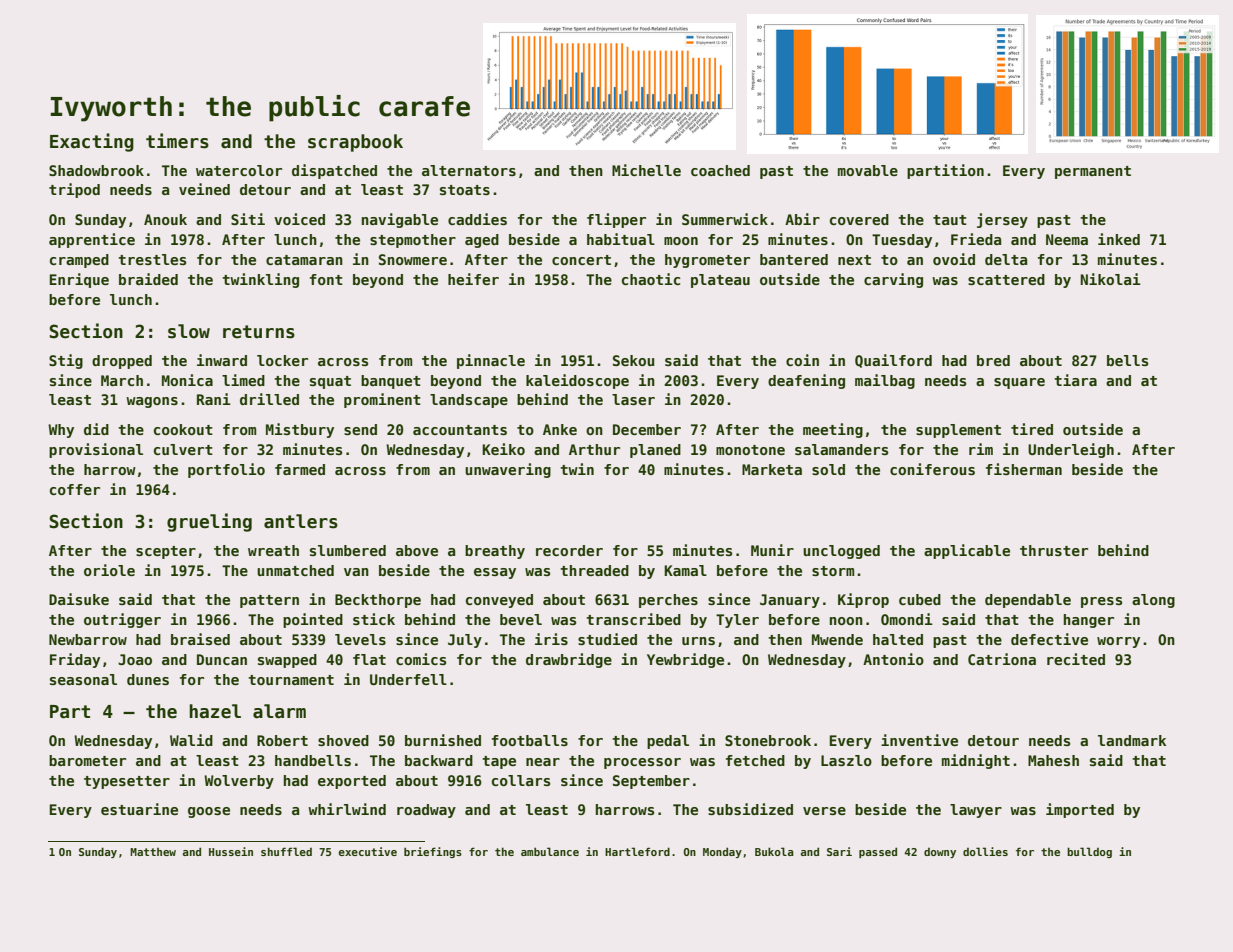 This screenshot has height=952, width=1233. I want to click on thruster, so click(1054, 550).
